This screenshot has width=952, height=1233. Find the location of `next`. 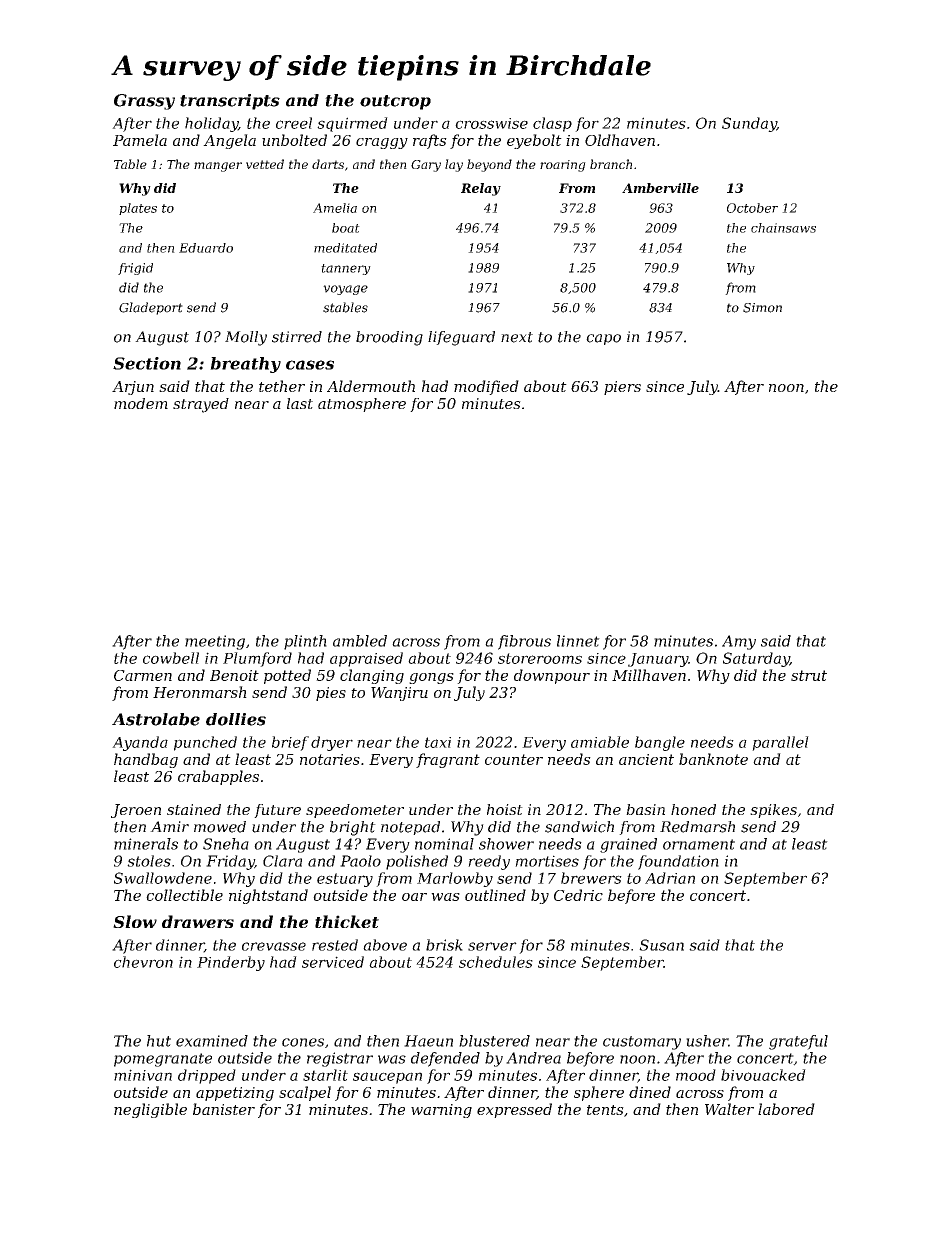

next is located at coordinates (517, 337).
